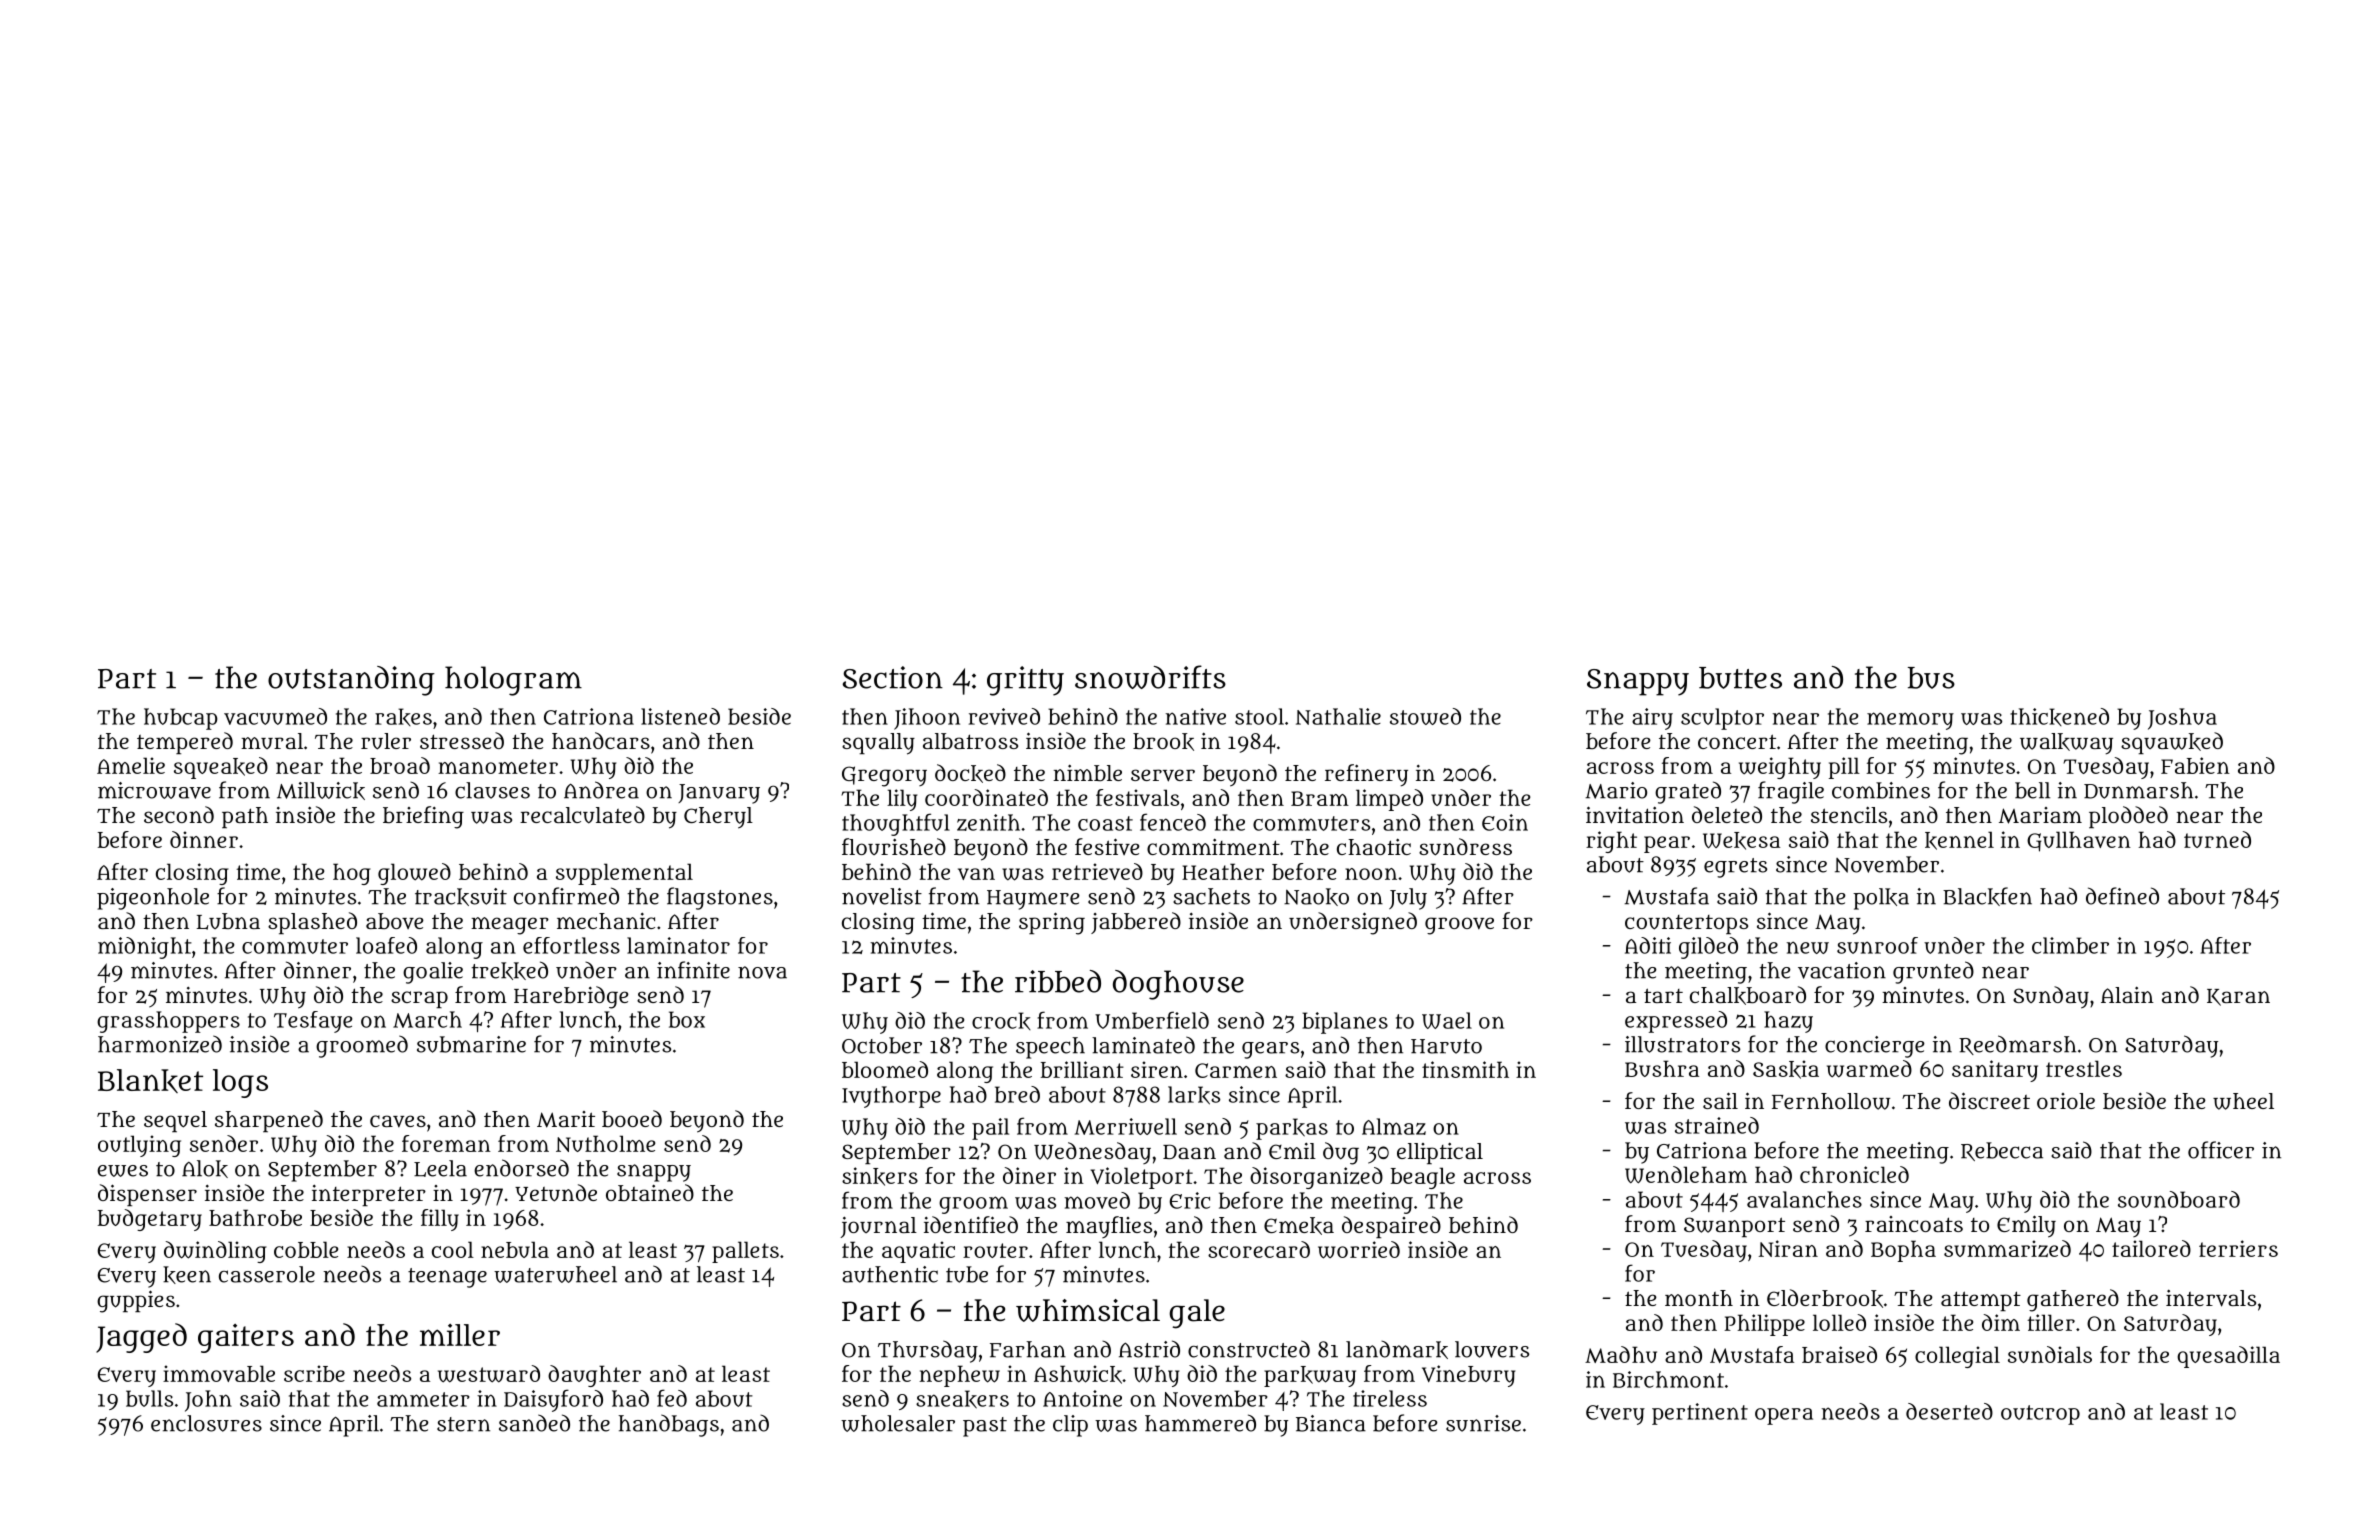  Describe the element at coordinates (1740, 678) in the document. I see `buttes` at that location.
